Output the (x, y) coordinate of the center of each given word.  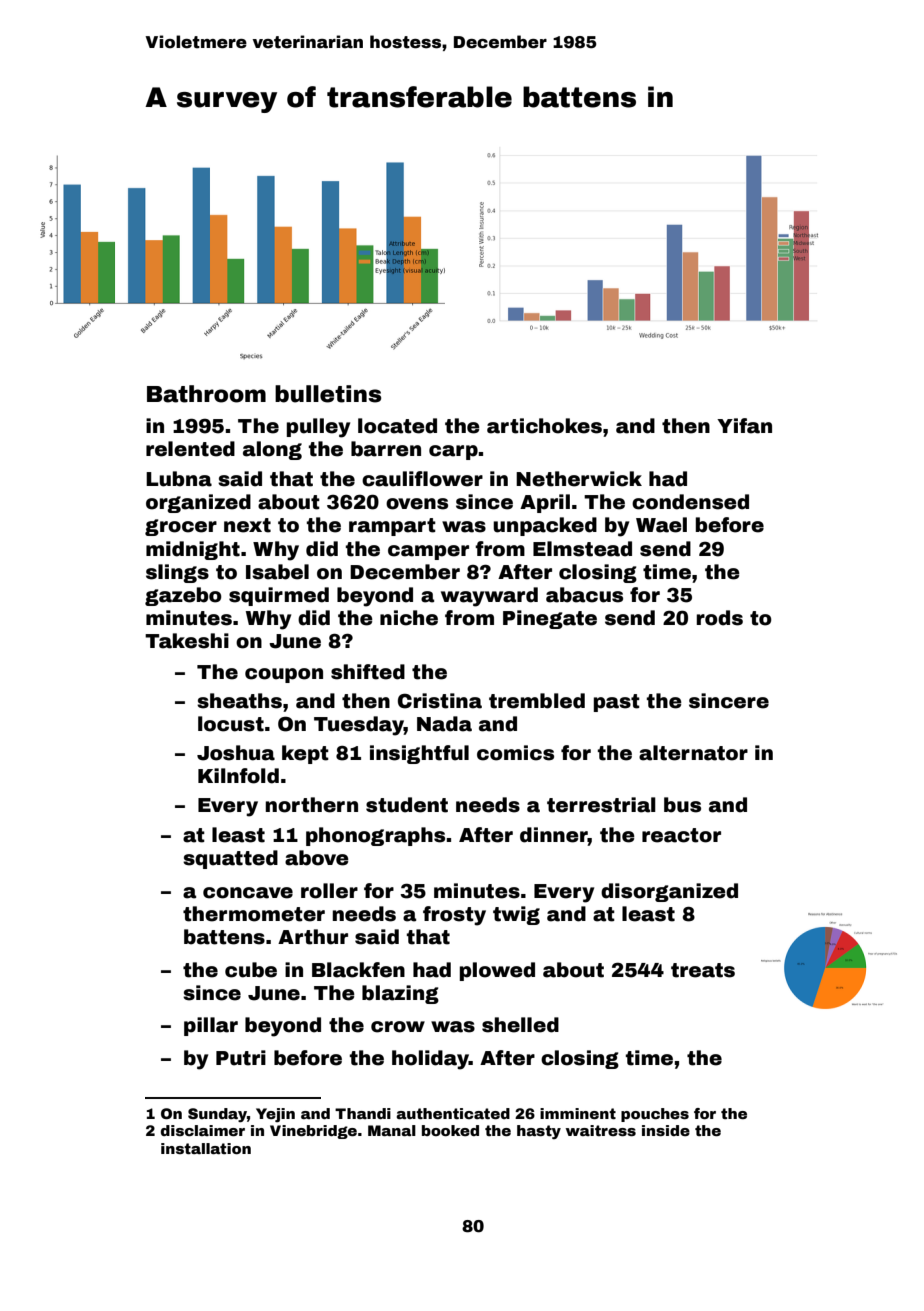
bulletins (328, 394)
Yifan (744, 426)
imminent (578, 1113)
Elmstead (582, 549)
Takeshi (187, 641)
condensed (690, 502)
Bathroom (206, 394)
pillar (211, 1026)
